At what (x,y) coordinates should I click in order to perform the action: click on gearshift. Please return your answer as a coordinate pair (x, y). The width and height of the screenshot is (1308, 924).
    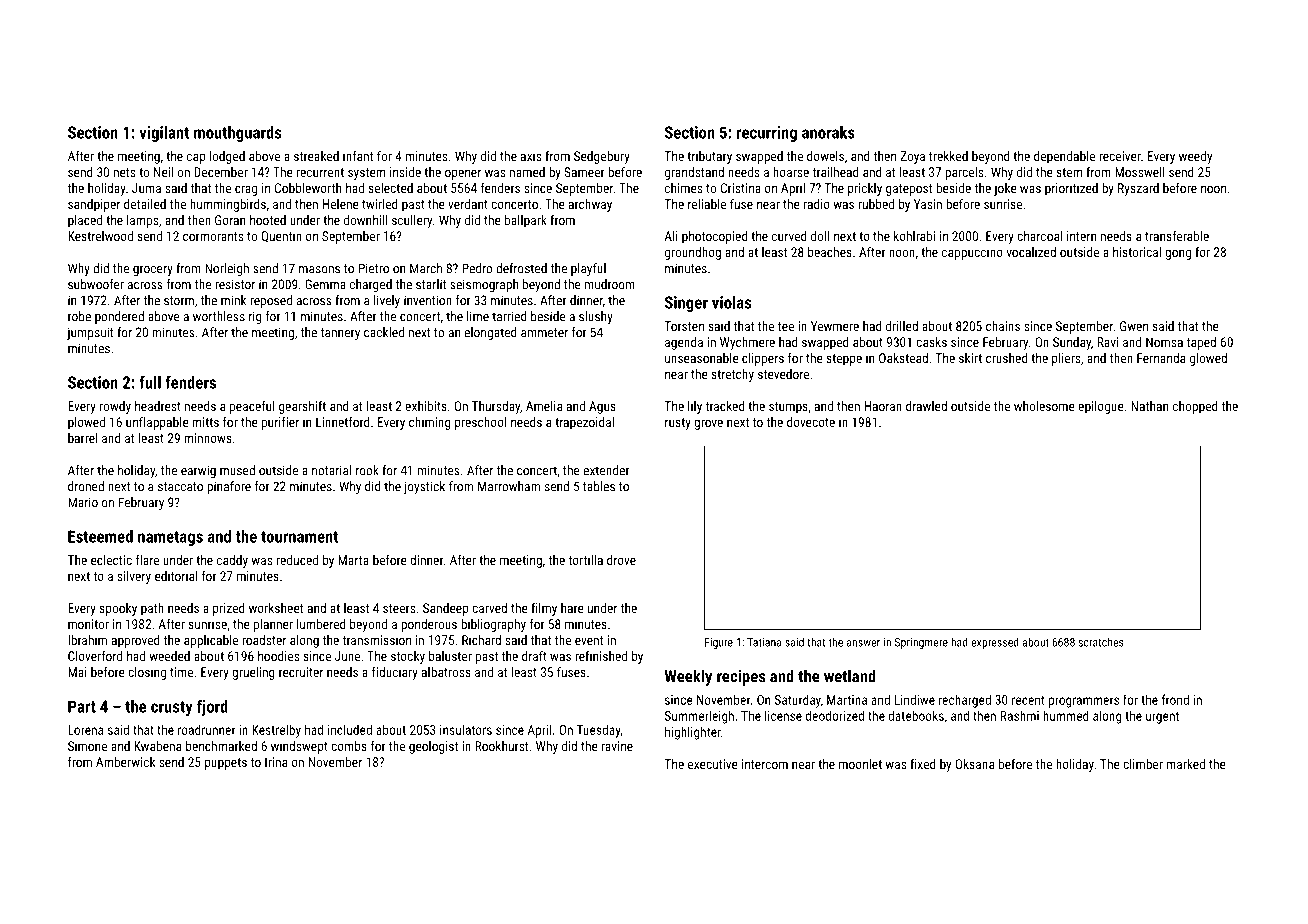
    Looking at the image, I should click on (302, 407).
